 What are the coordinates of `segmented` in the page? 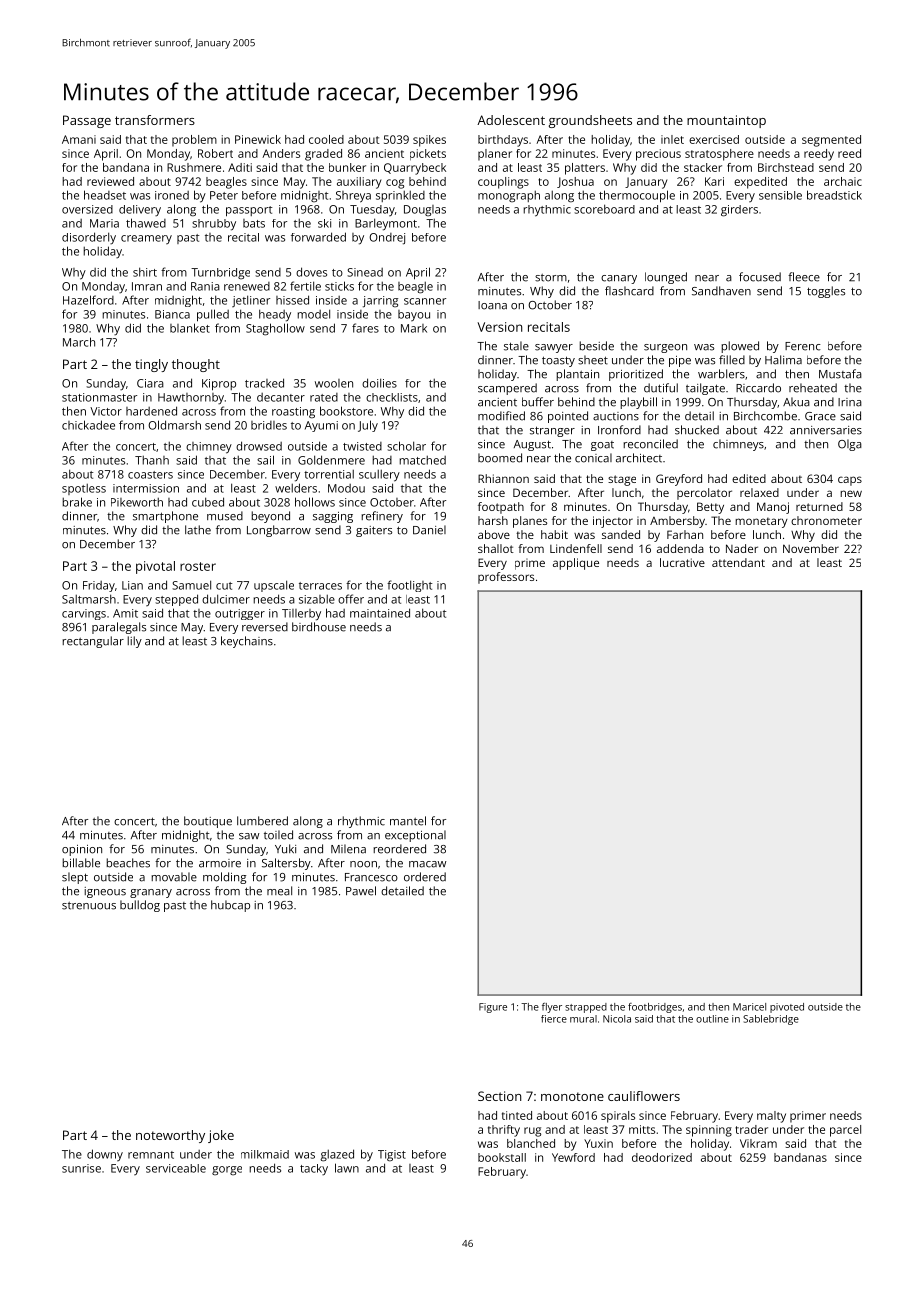 It's located at (831, 141).
